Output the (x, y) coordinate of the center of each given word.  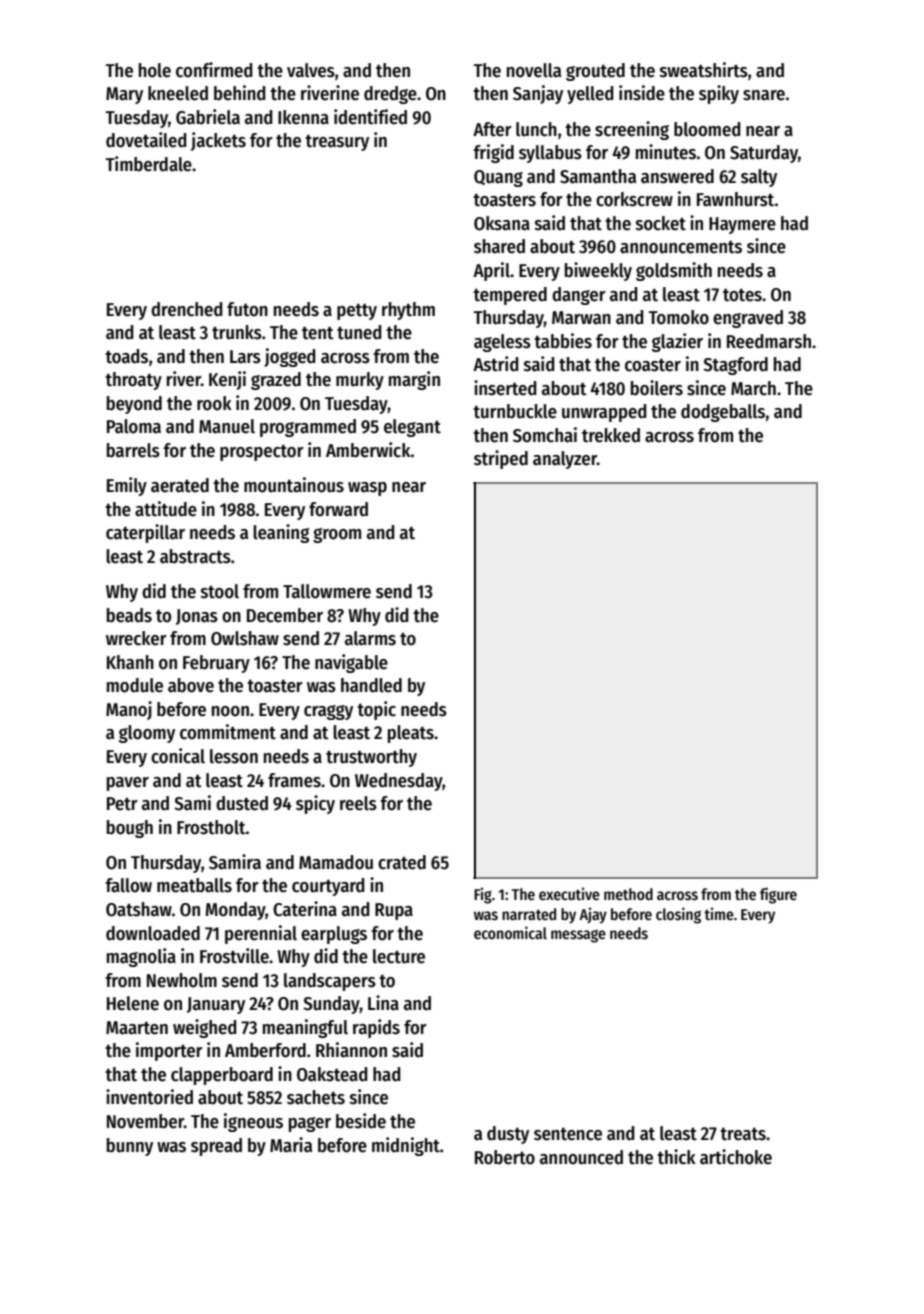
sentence (568, 1134)
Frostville (234, 956)
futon (247, 309)
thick (676, 1157)
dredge (390, 95)
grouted (595, 72)
